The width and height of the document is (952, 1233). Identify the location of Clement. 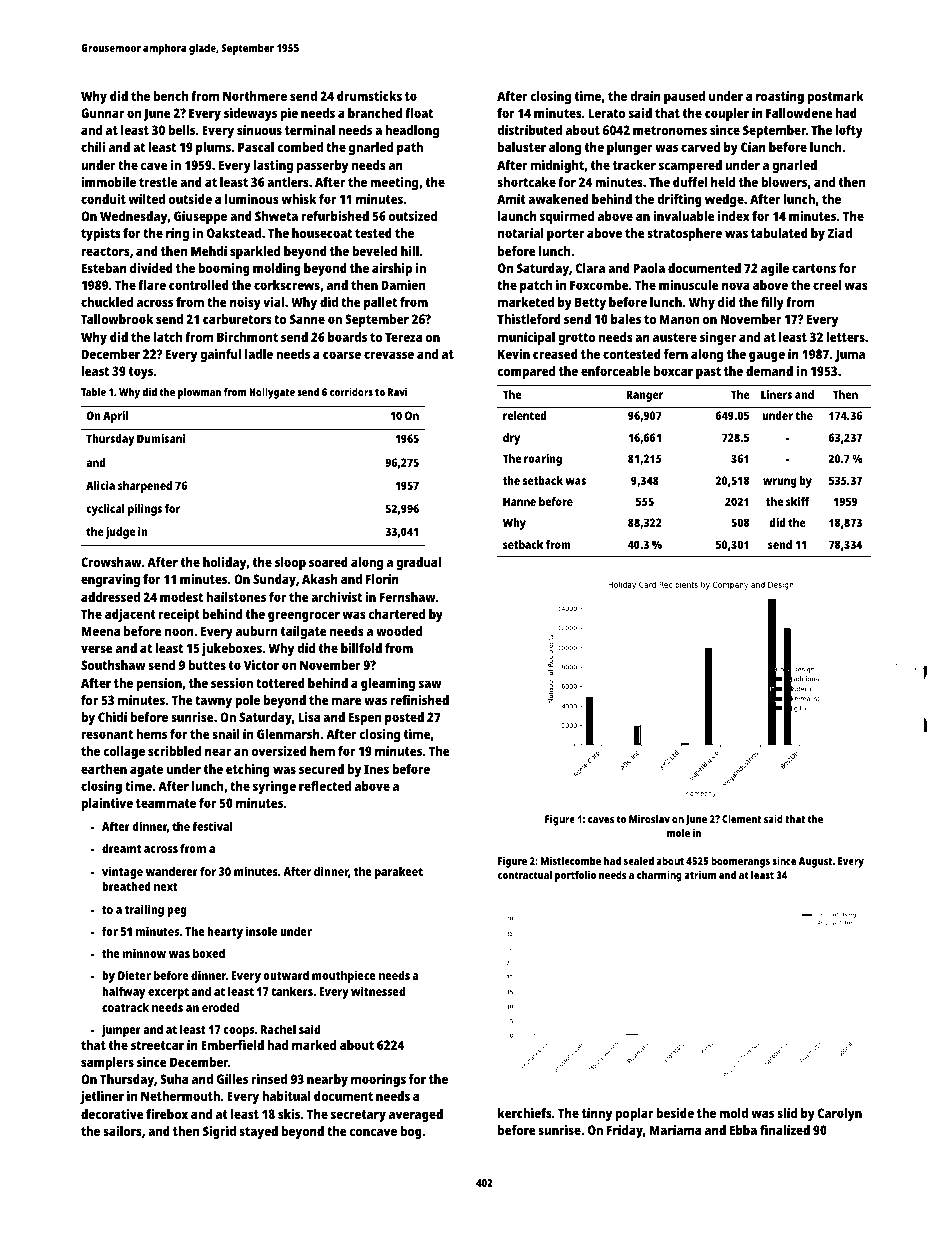
(741, 819).
